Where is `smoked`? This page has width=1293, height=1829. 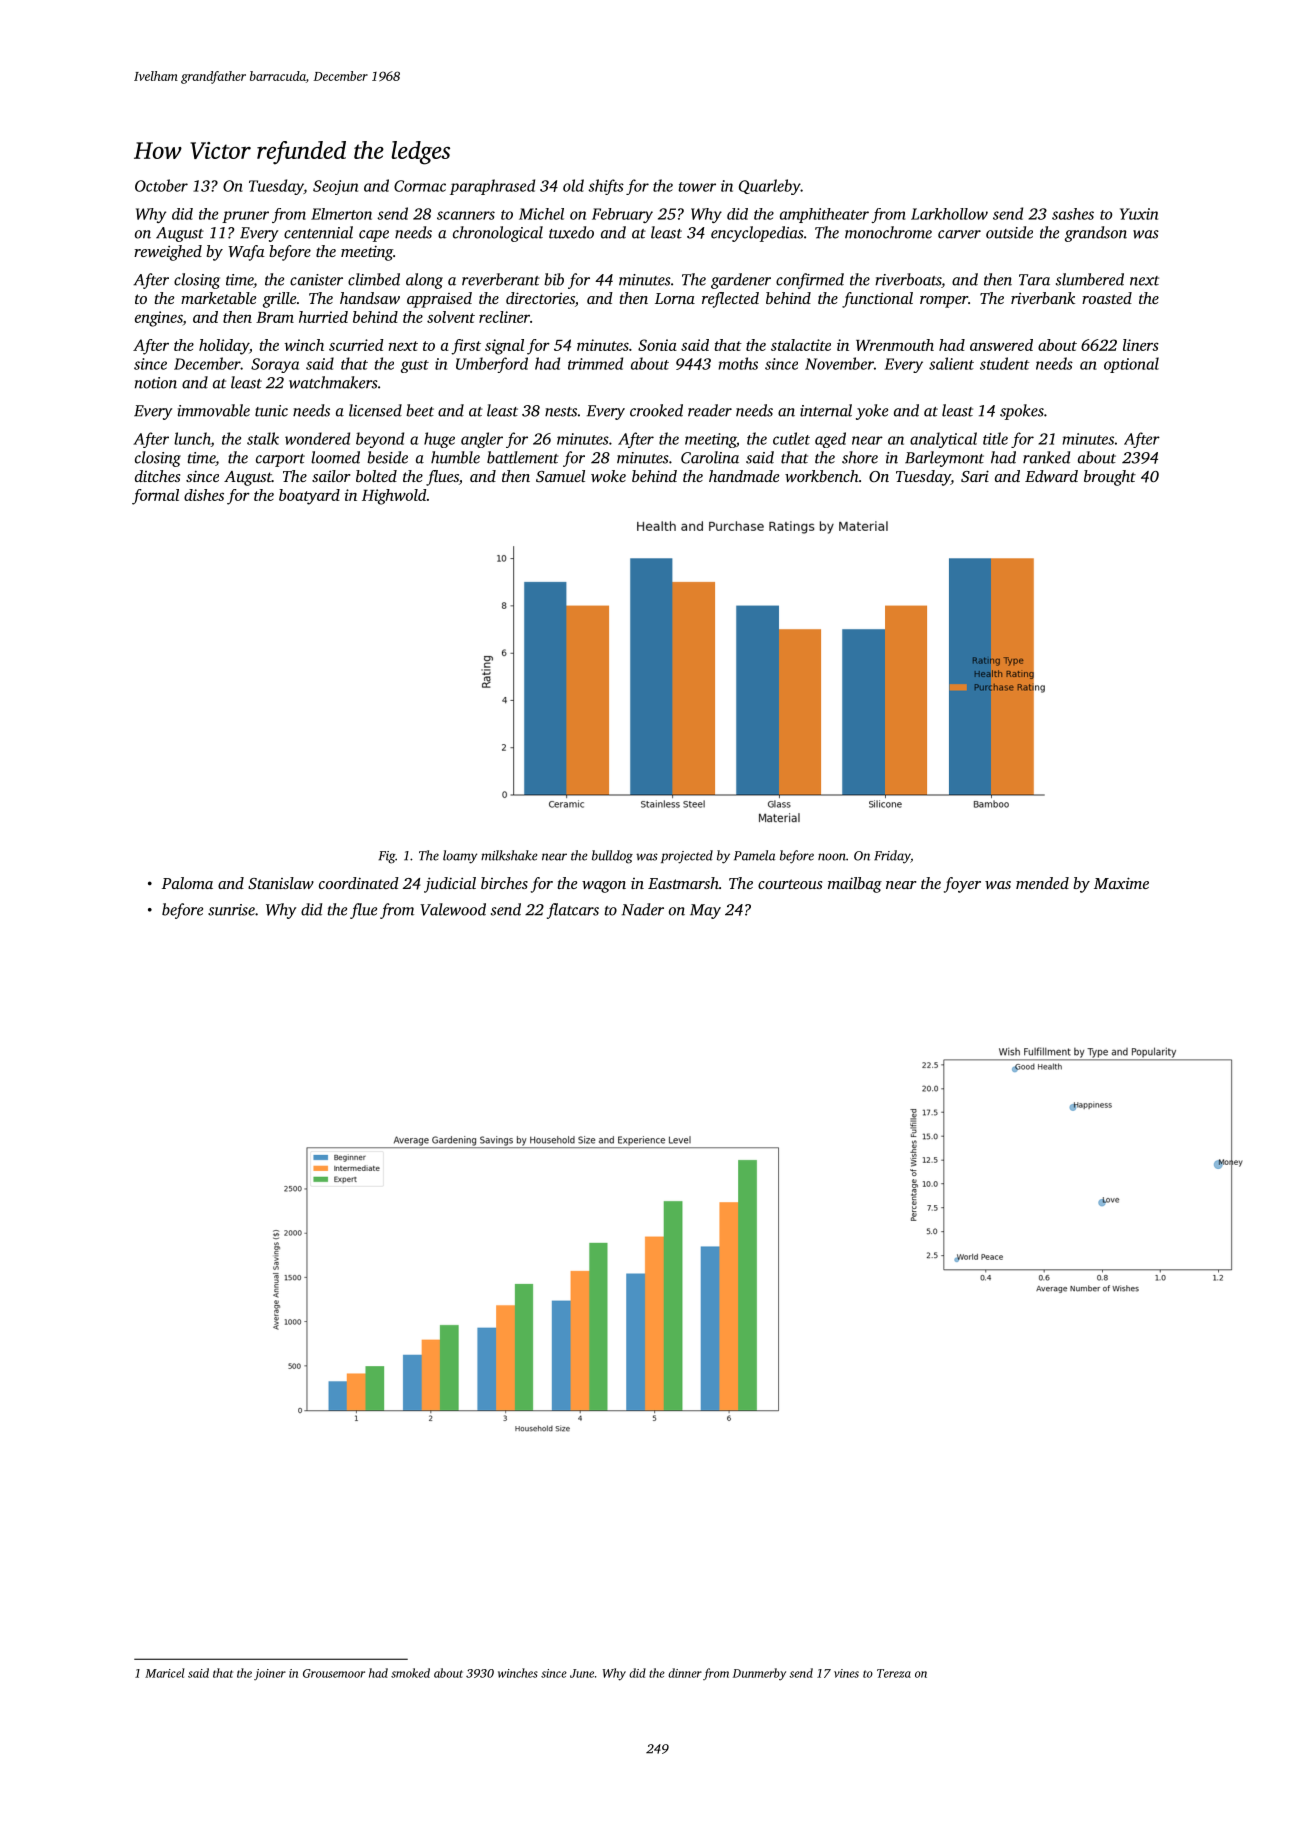
smoked is located at coordinates (410, 1673).
